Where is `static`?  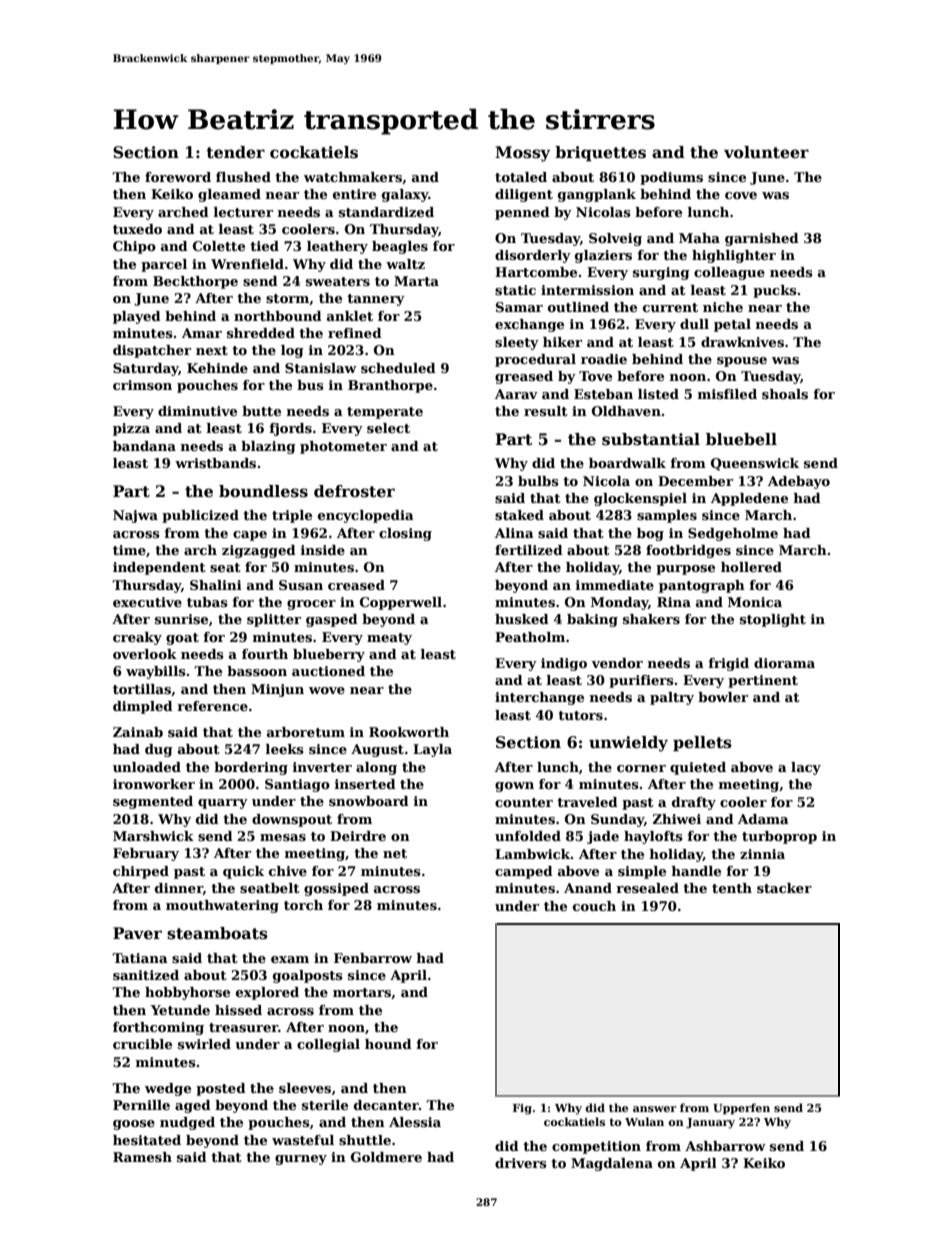
static is located at coordinates (515, 290).
